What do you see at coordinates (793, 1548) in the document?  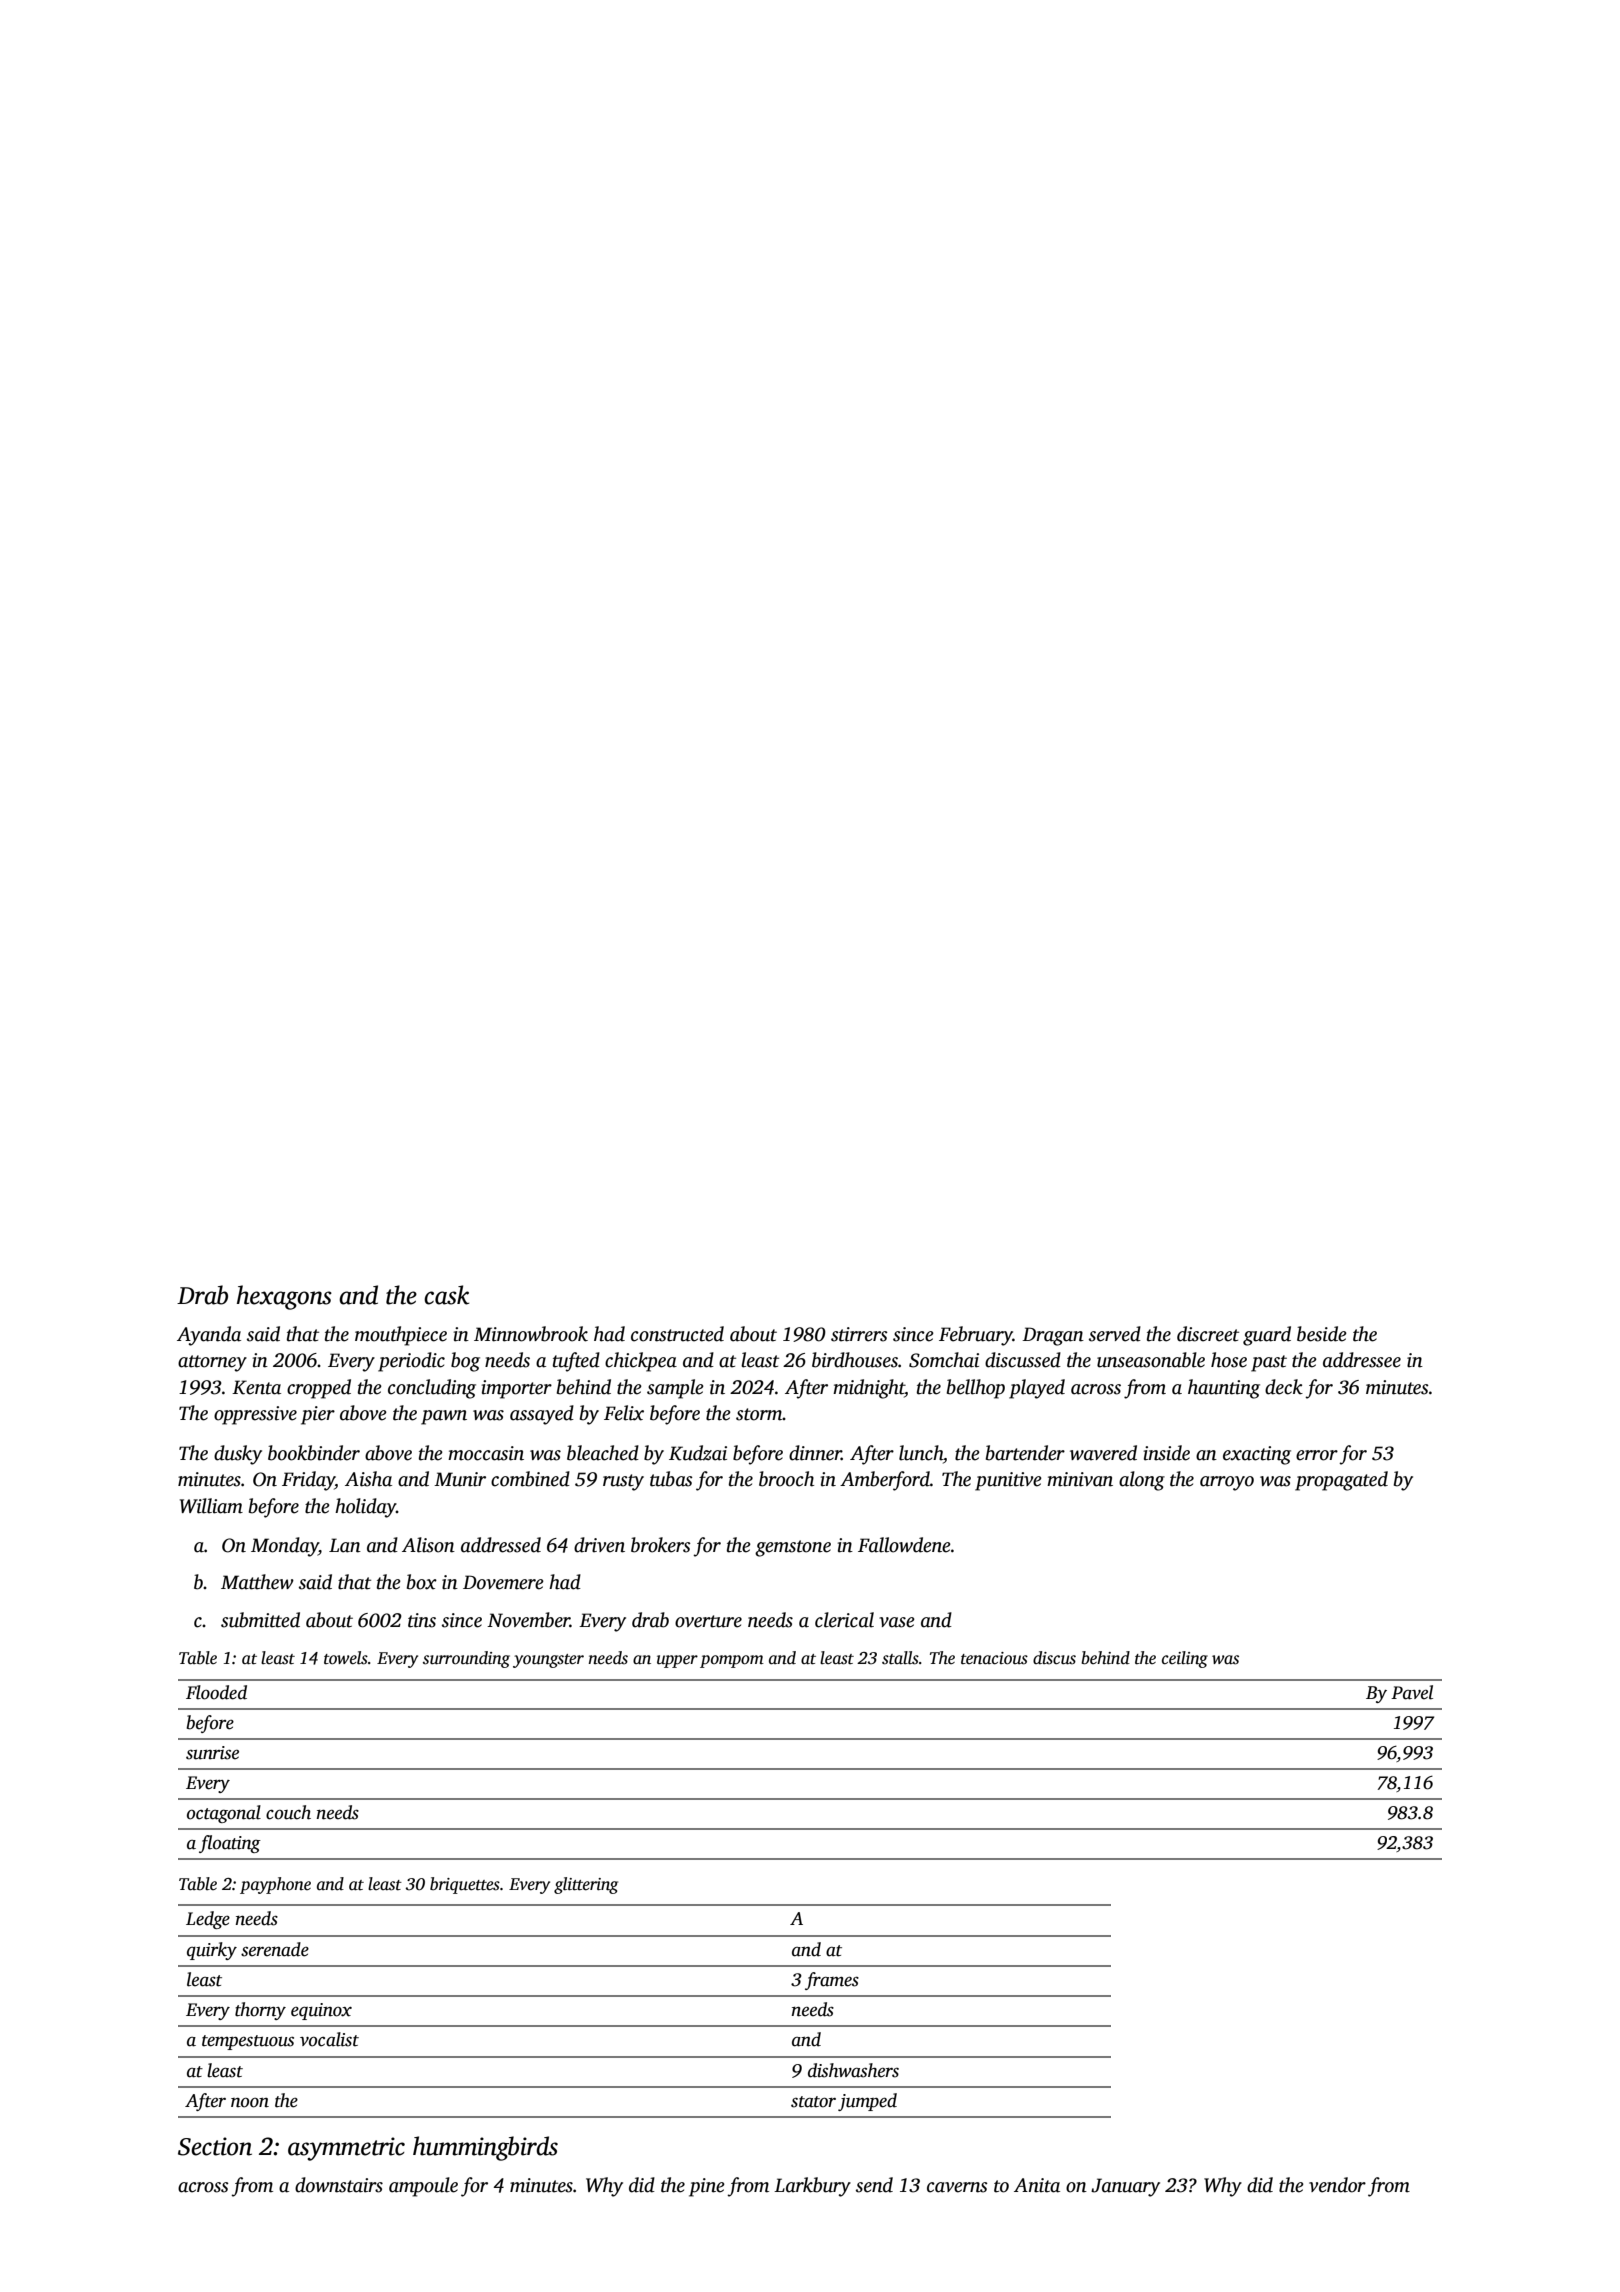 I see `gemstone` at bounding box center [793, 1548].
